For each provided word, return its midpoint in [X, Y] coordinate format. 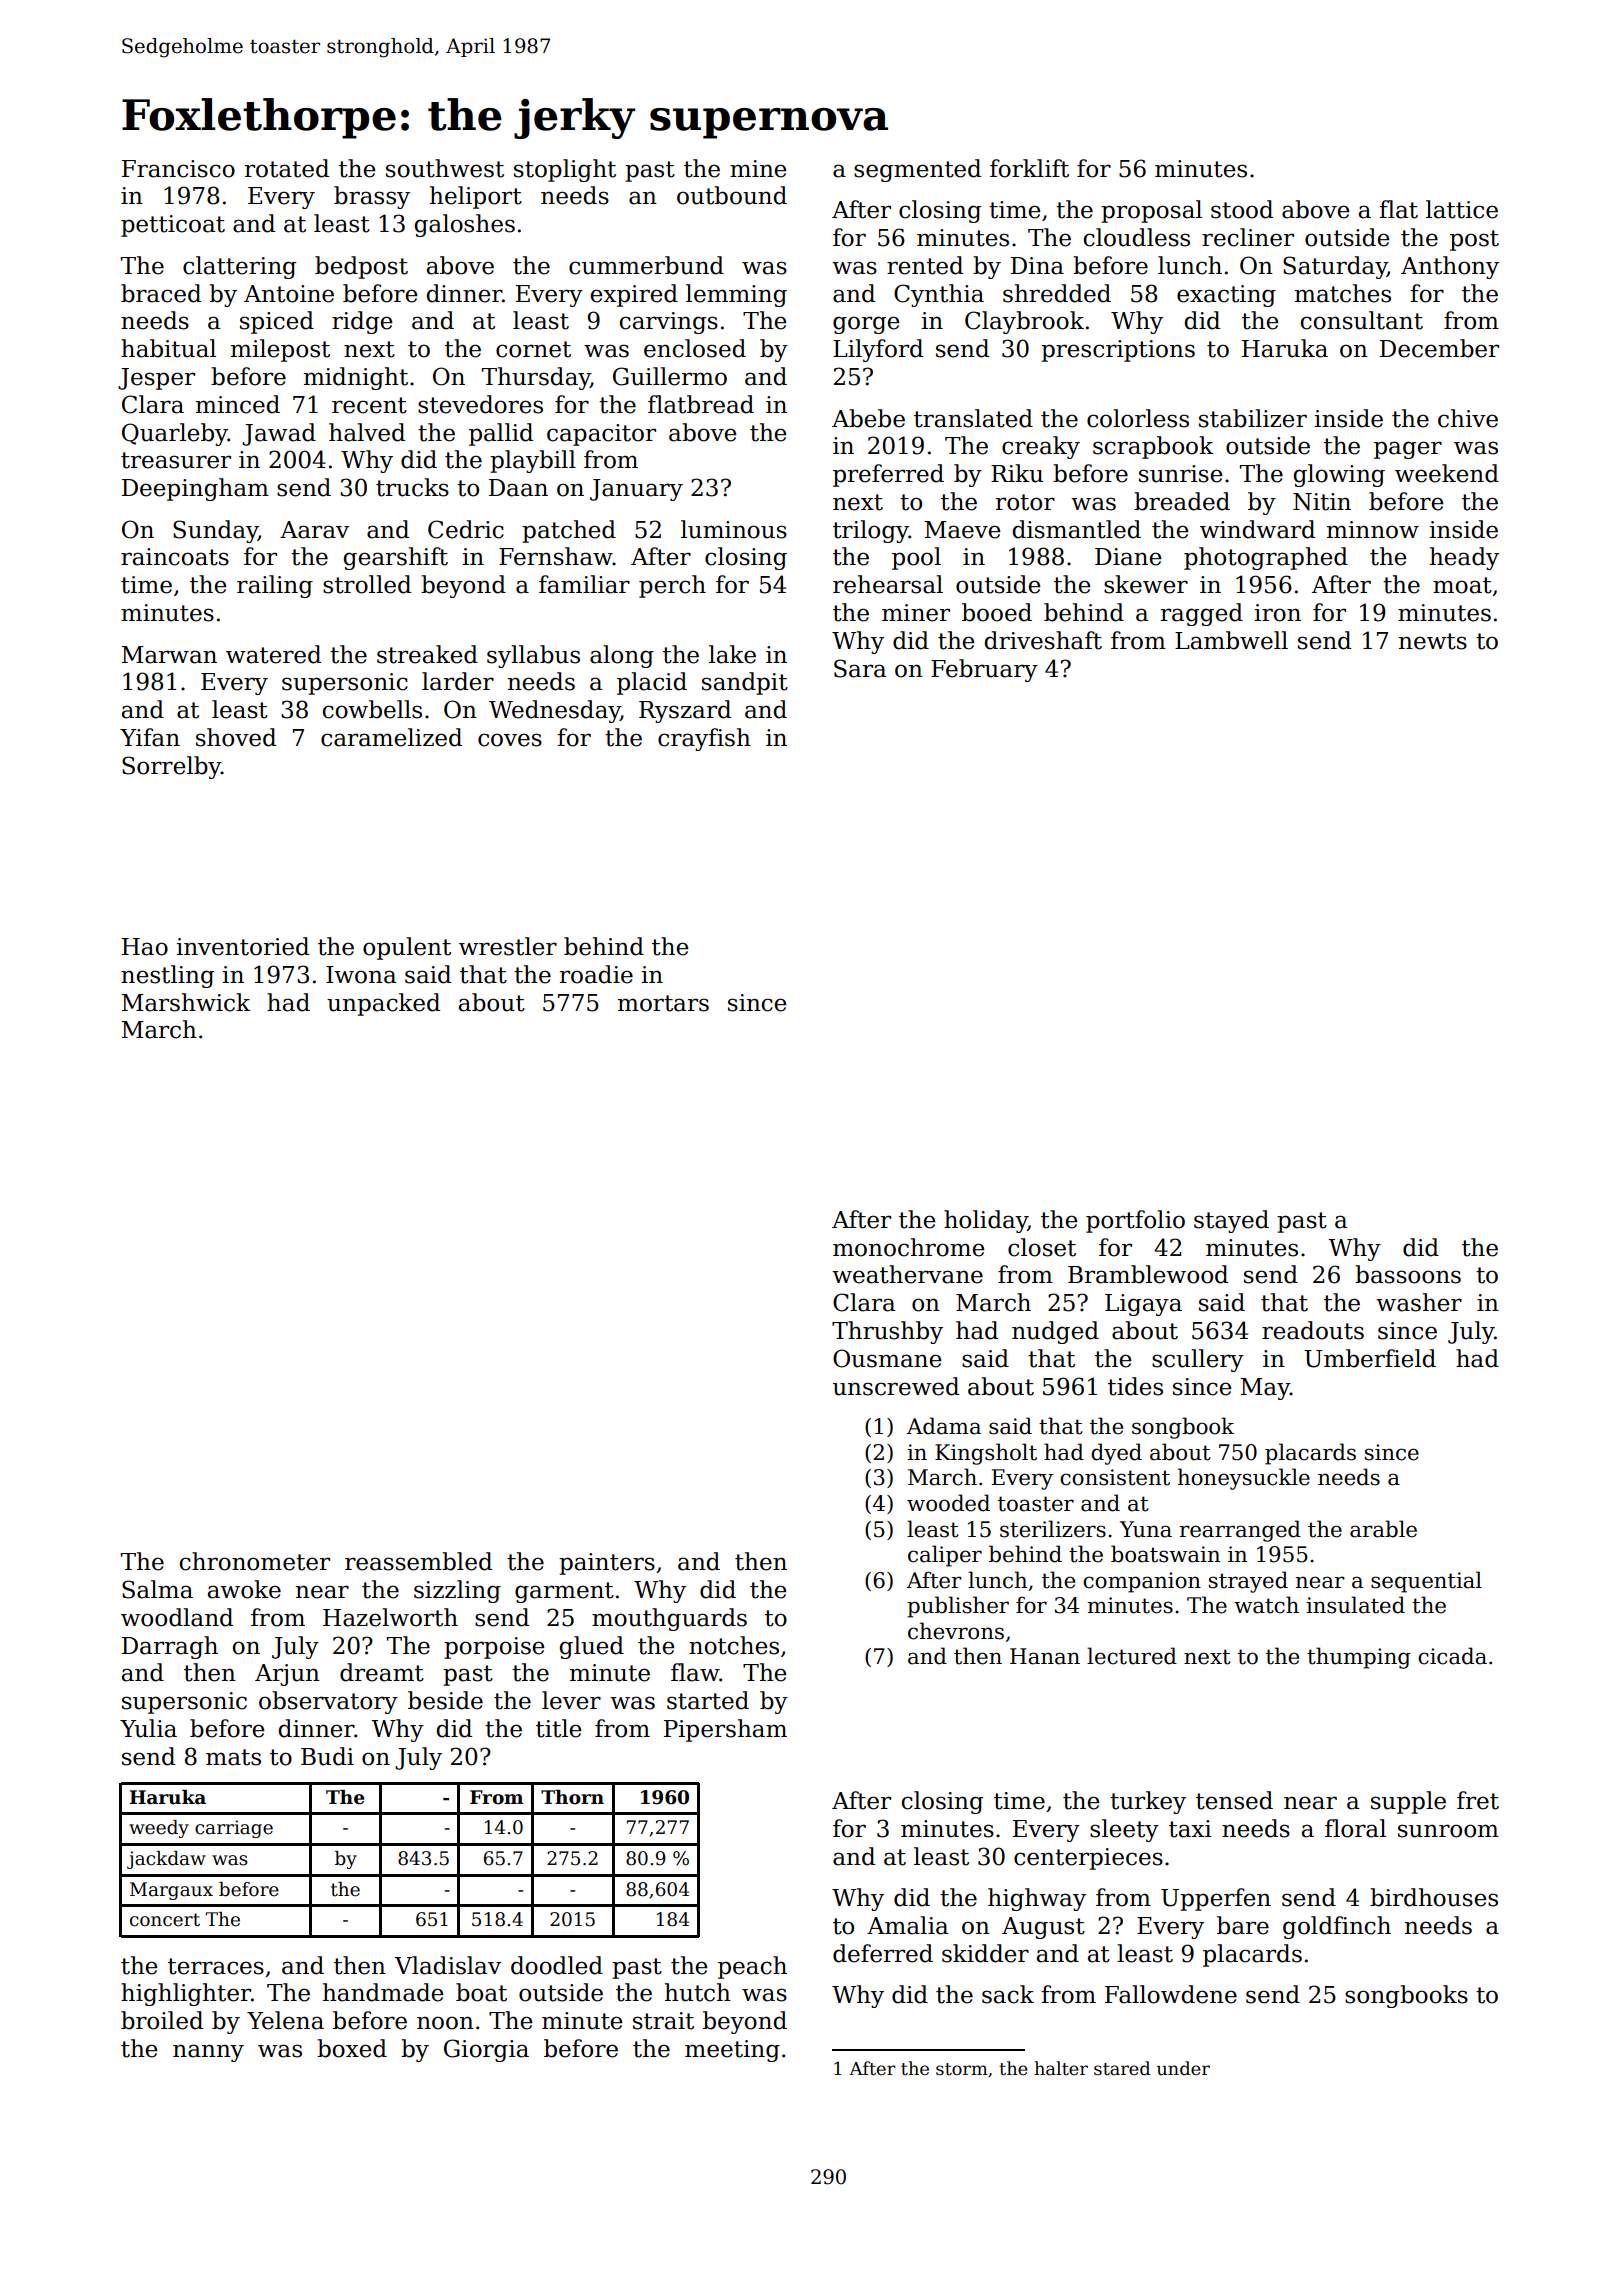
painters [607, 1564]
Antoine [289, 294]
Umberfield [1370, 1358]
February [984, 670]
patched [569, 531]
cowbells [372, 709]
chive [1468, 418]
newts [1433, 641]
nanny [208, 2053]
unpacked [383, 1004]
